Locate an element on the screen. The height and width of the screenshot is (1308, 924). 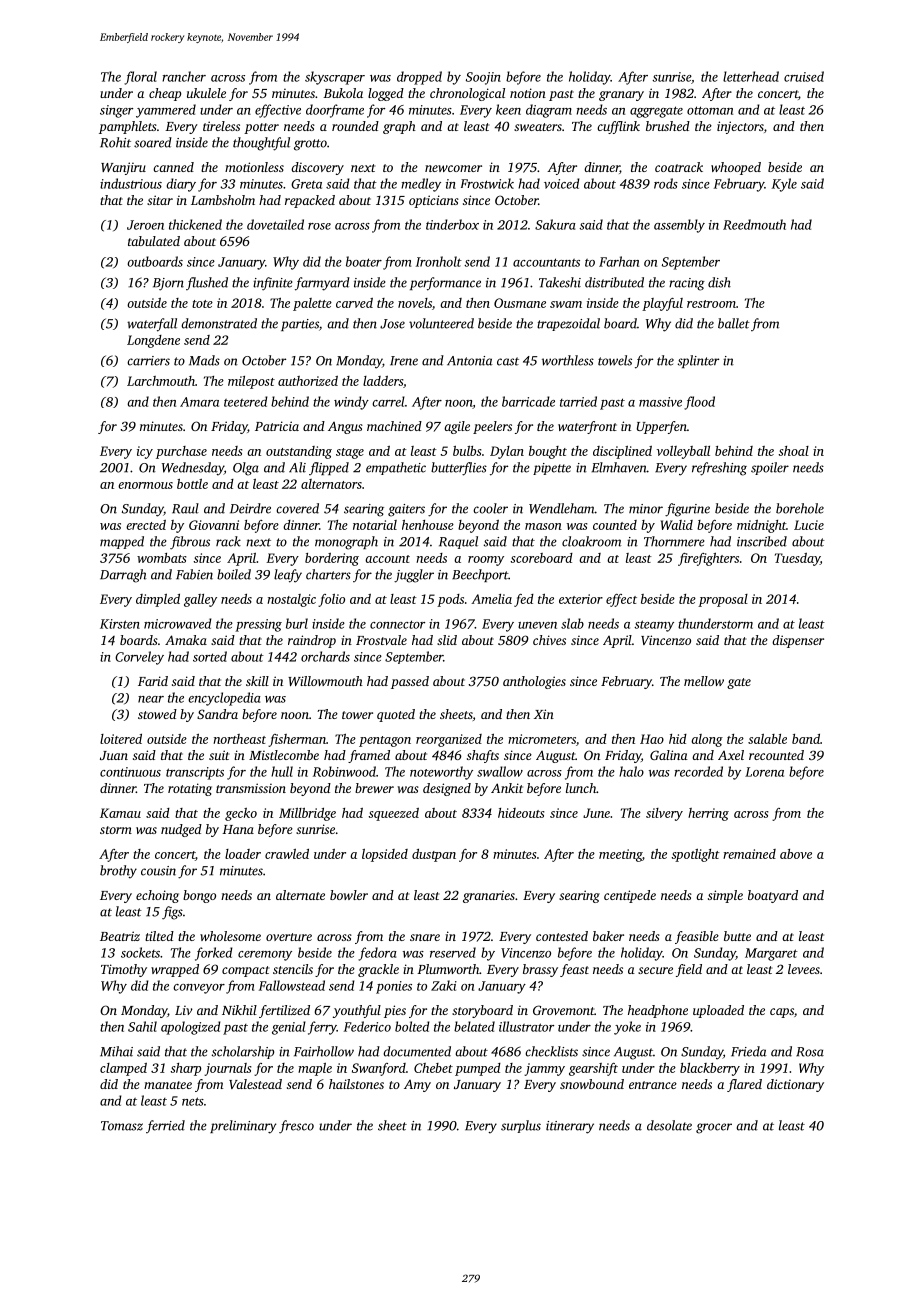
Sakura is located at coordinates (555, 224).
